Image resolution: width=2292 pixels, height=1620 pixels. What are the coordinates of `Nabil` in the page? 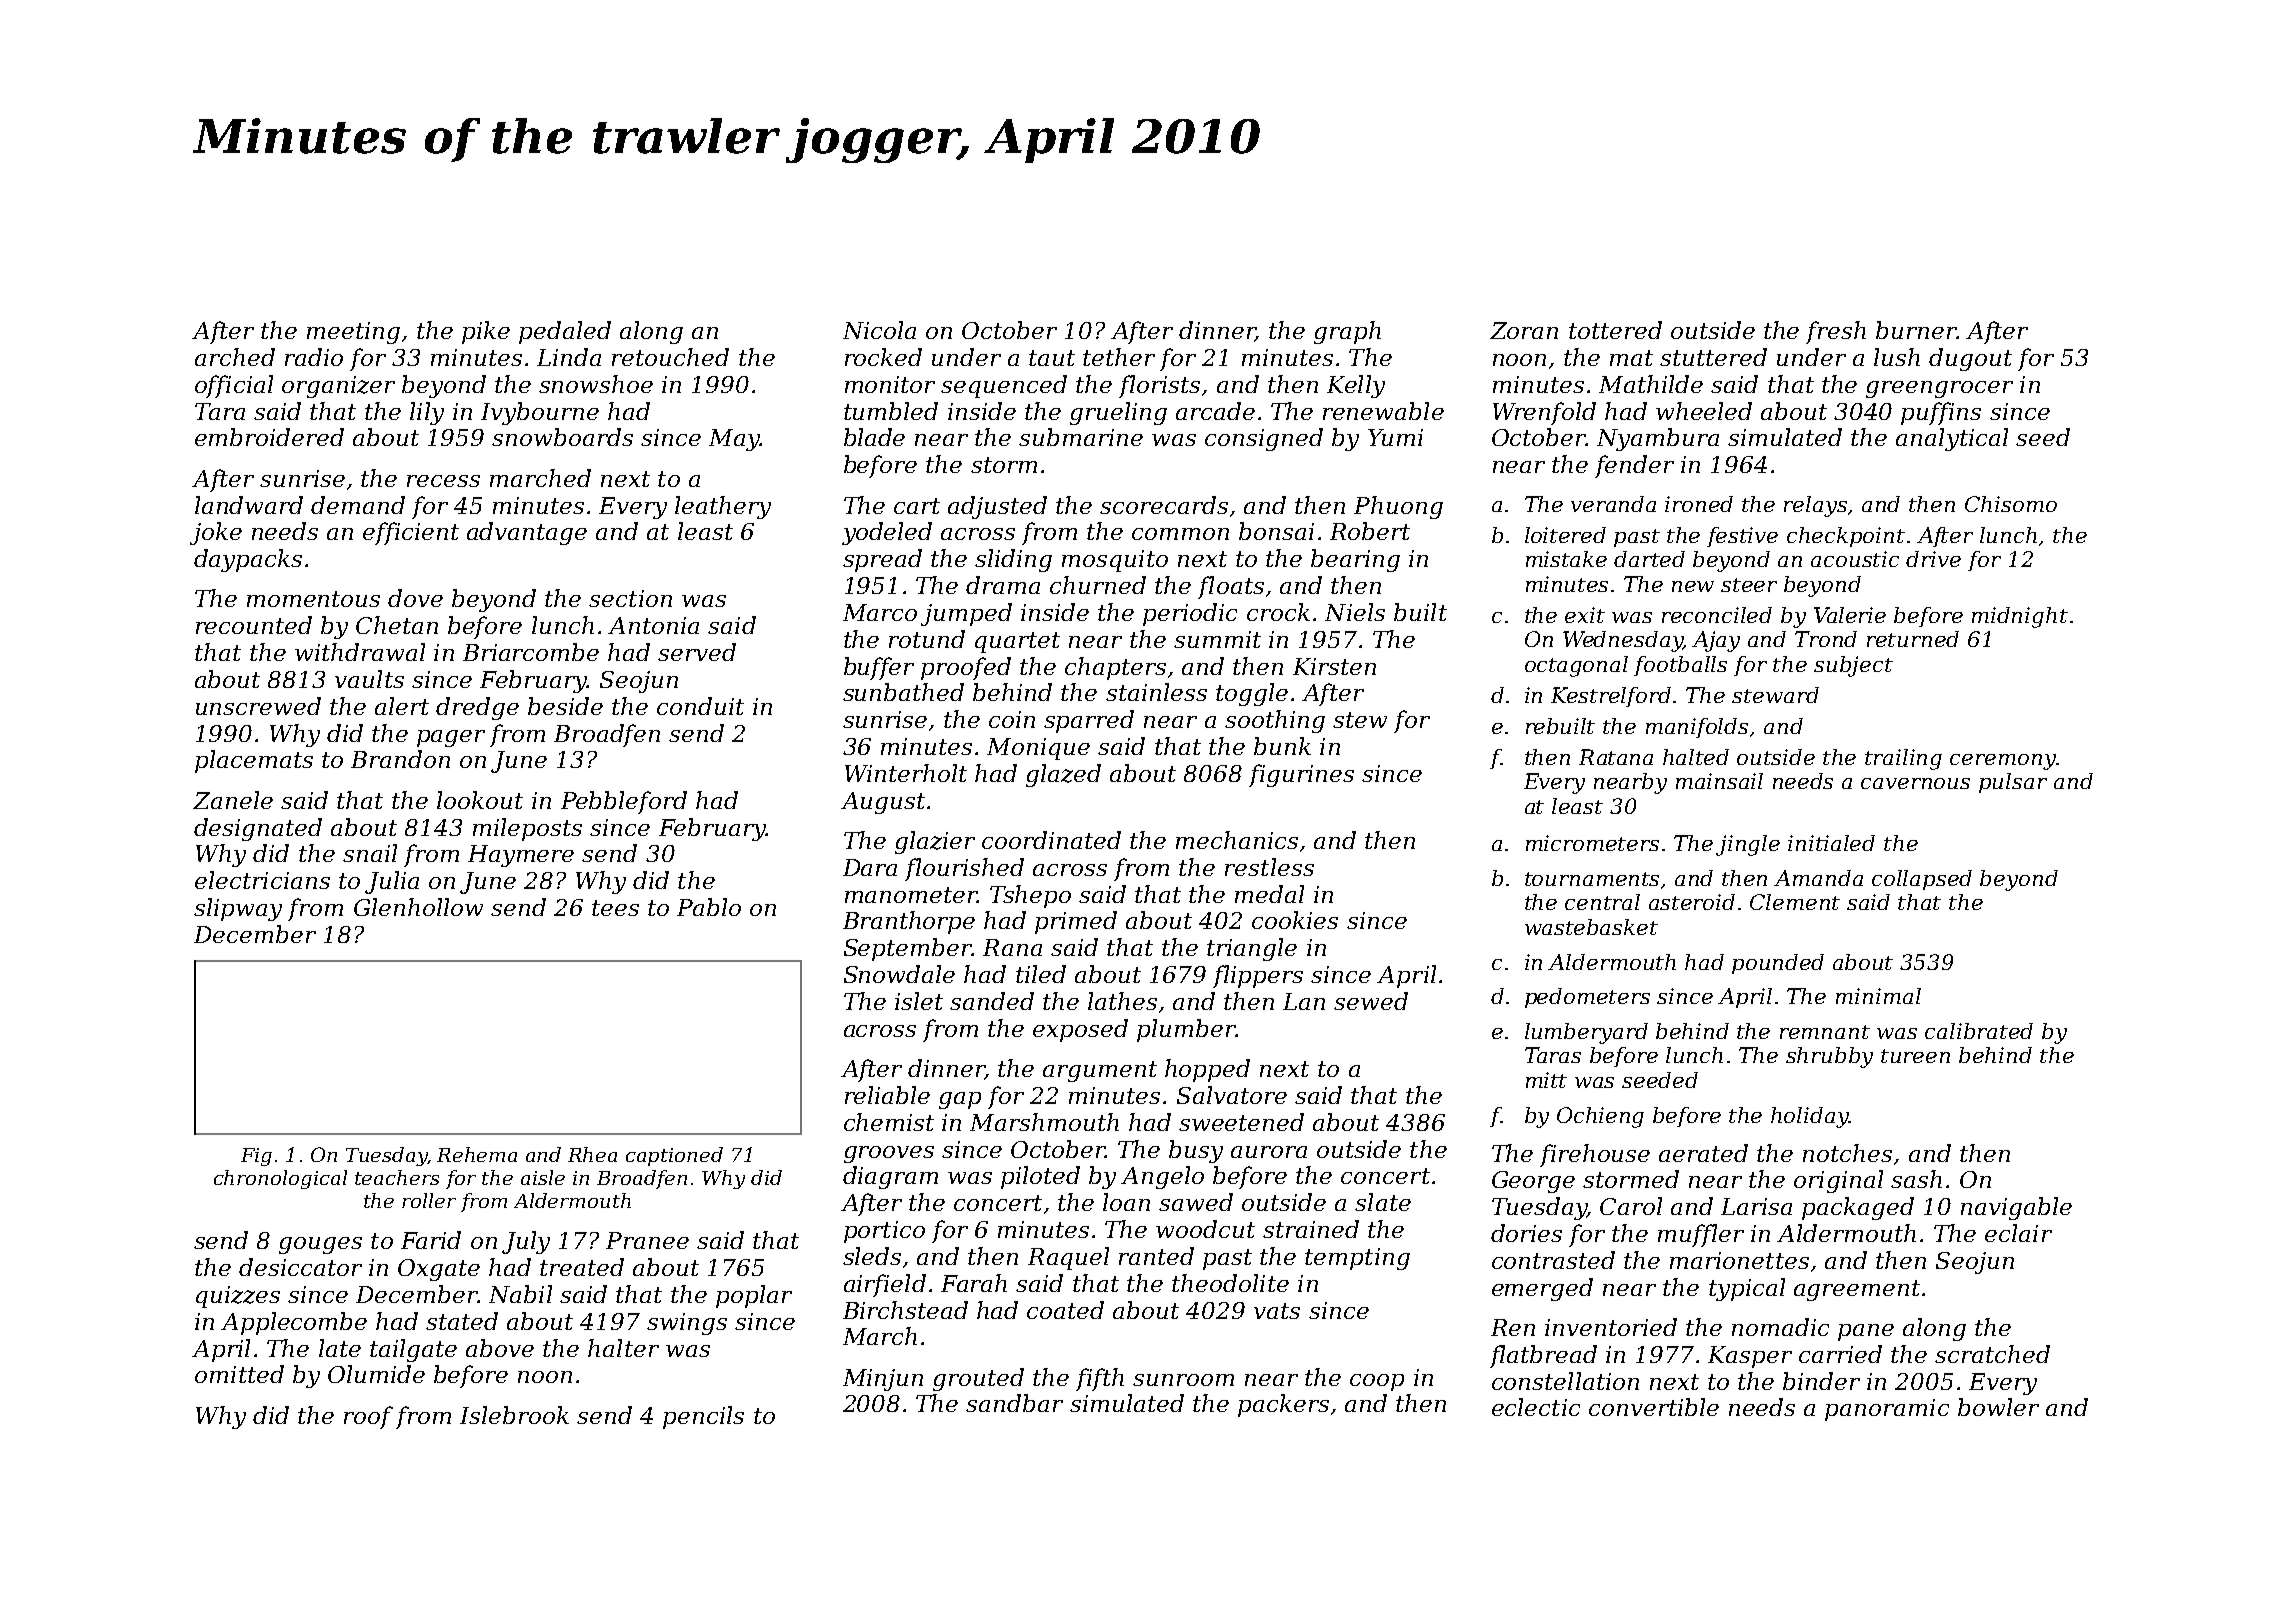 It's located at (520, 1294).
